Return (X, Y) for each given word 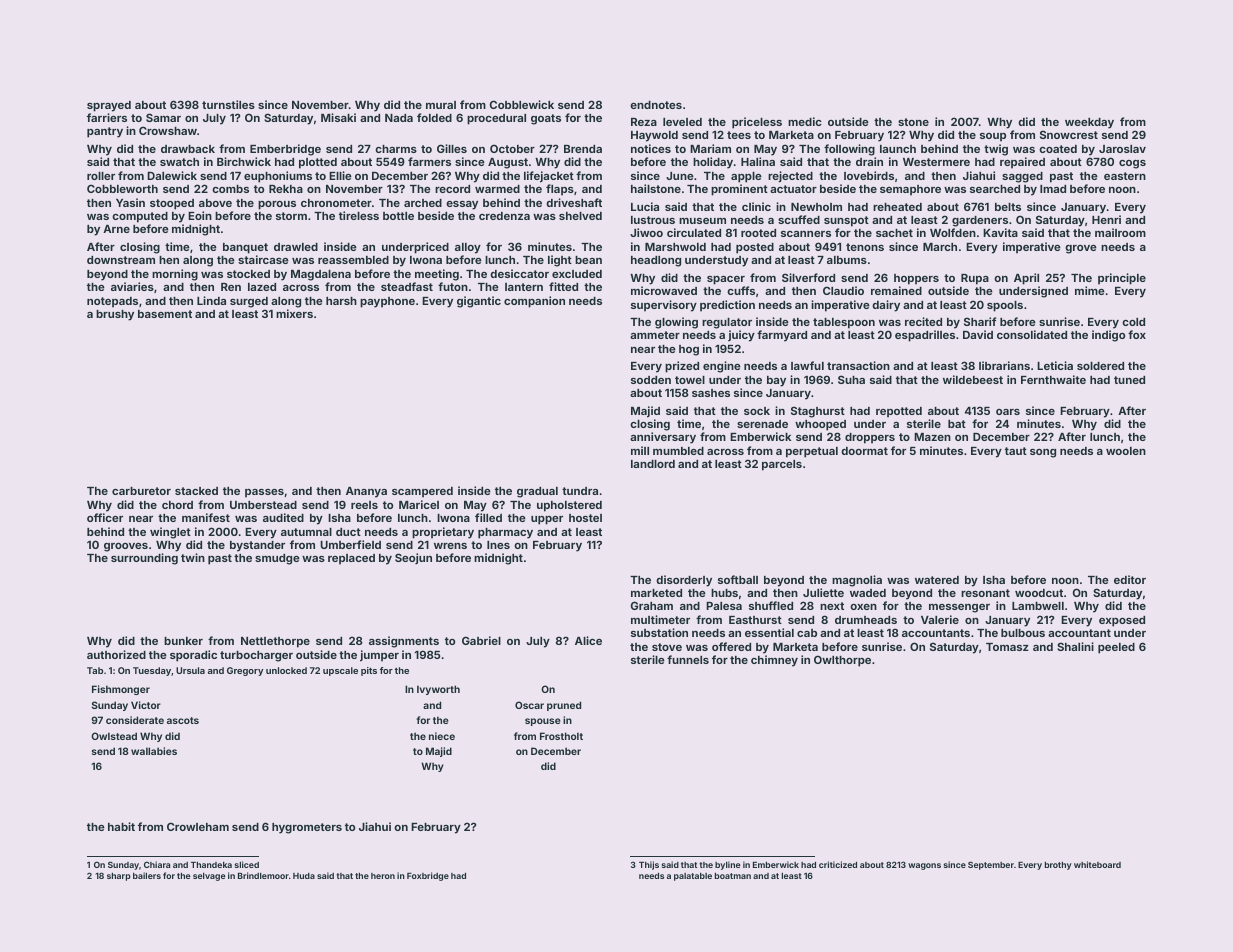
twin (193, 557)
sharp (119, 877)
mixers (294, 313)
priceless (757, 123)
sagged (1022, 177)
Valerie (940, 619)
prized (682, 367)
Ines (498, 545)
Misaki (338, 117)
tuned (1129, 380)
